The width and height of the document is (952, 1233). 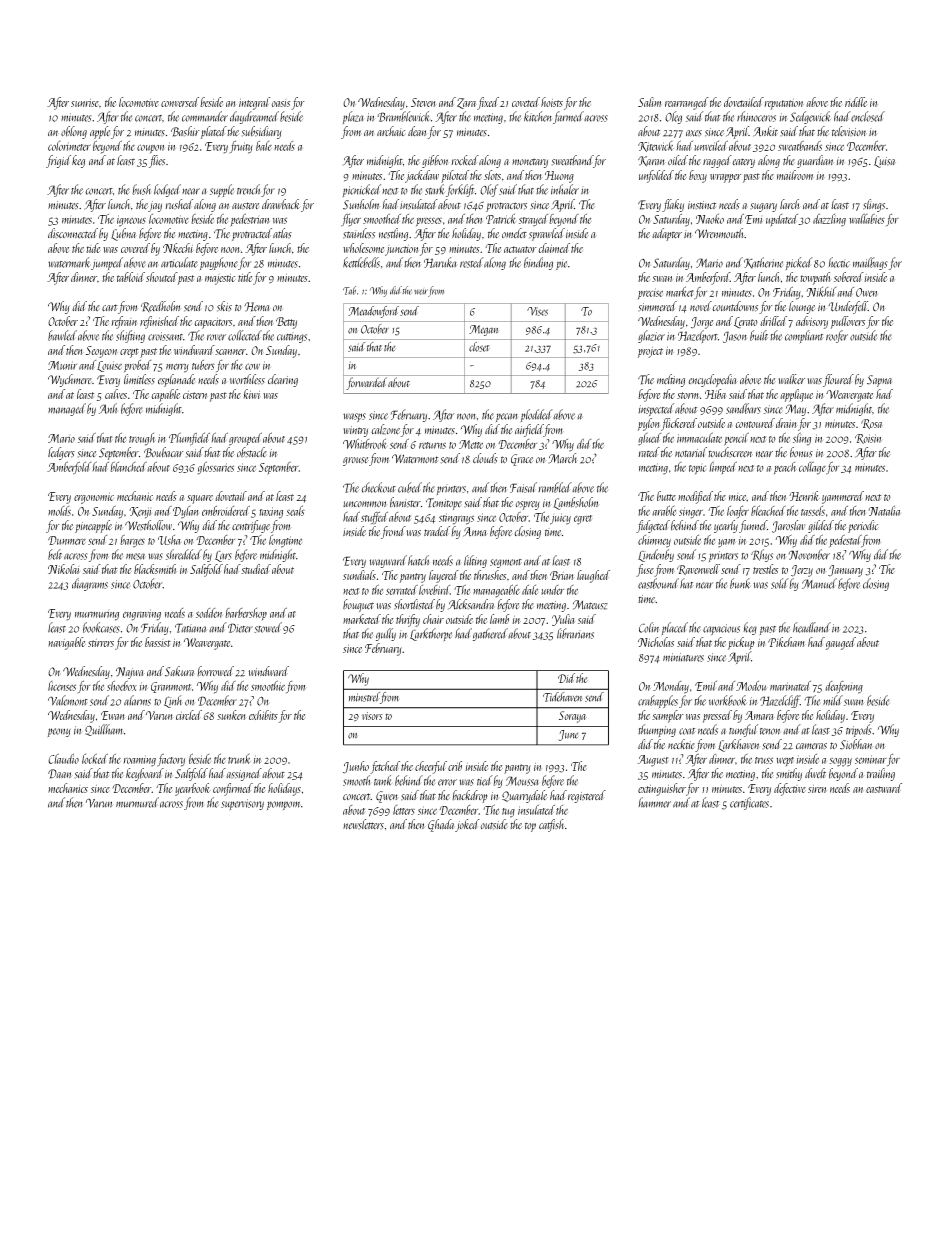 What do you see at coordinates (113, 715) in the document?
I see `Ewan` at bounding box center [113, 715].
